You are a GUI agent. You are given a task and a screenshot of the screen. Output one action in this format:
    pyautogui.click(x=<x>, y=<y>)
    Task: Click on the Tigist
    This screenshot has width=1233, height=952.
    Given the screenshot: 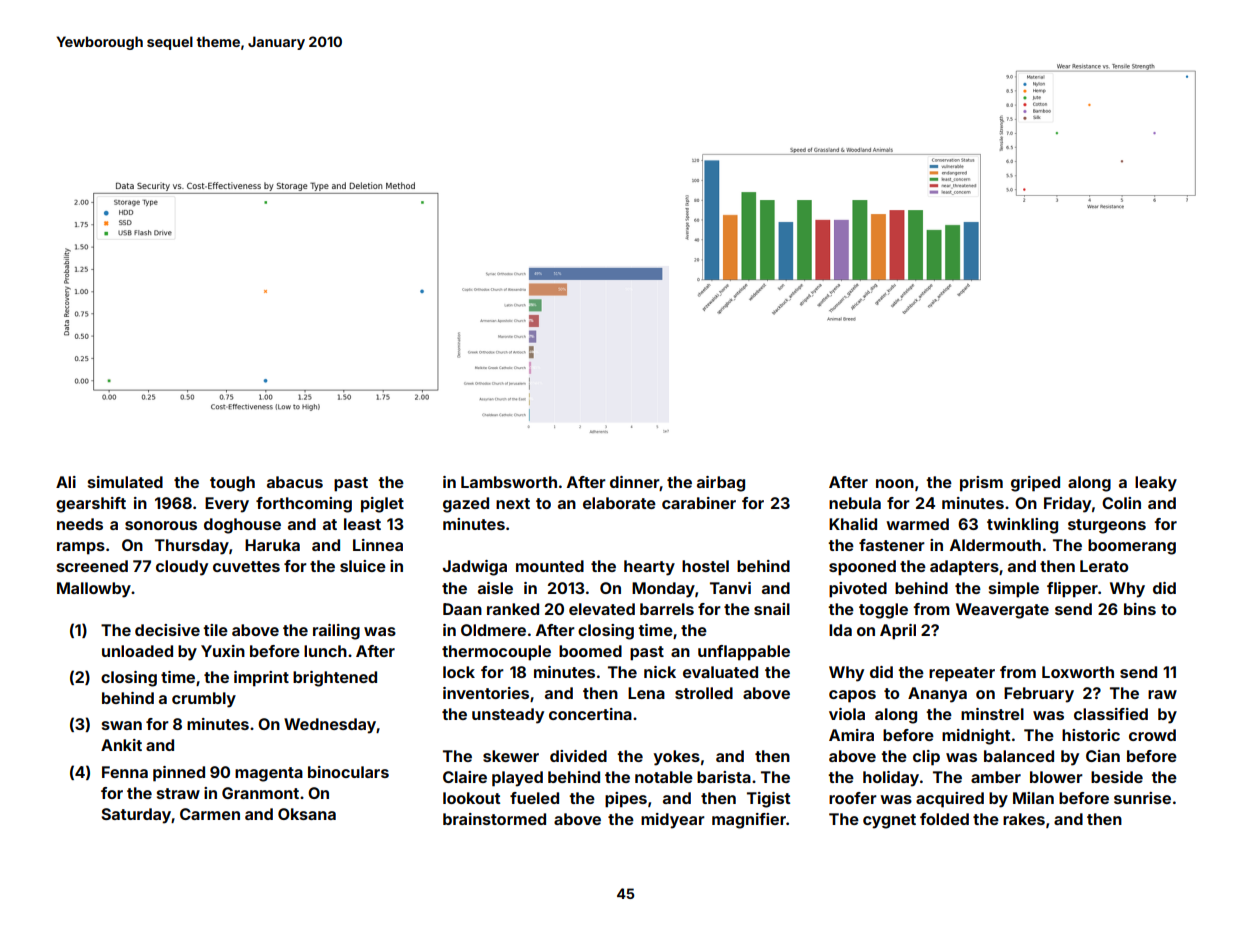 What is the action you would take?
    pyautogui.click(x=768, y=800)
